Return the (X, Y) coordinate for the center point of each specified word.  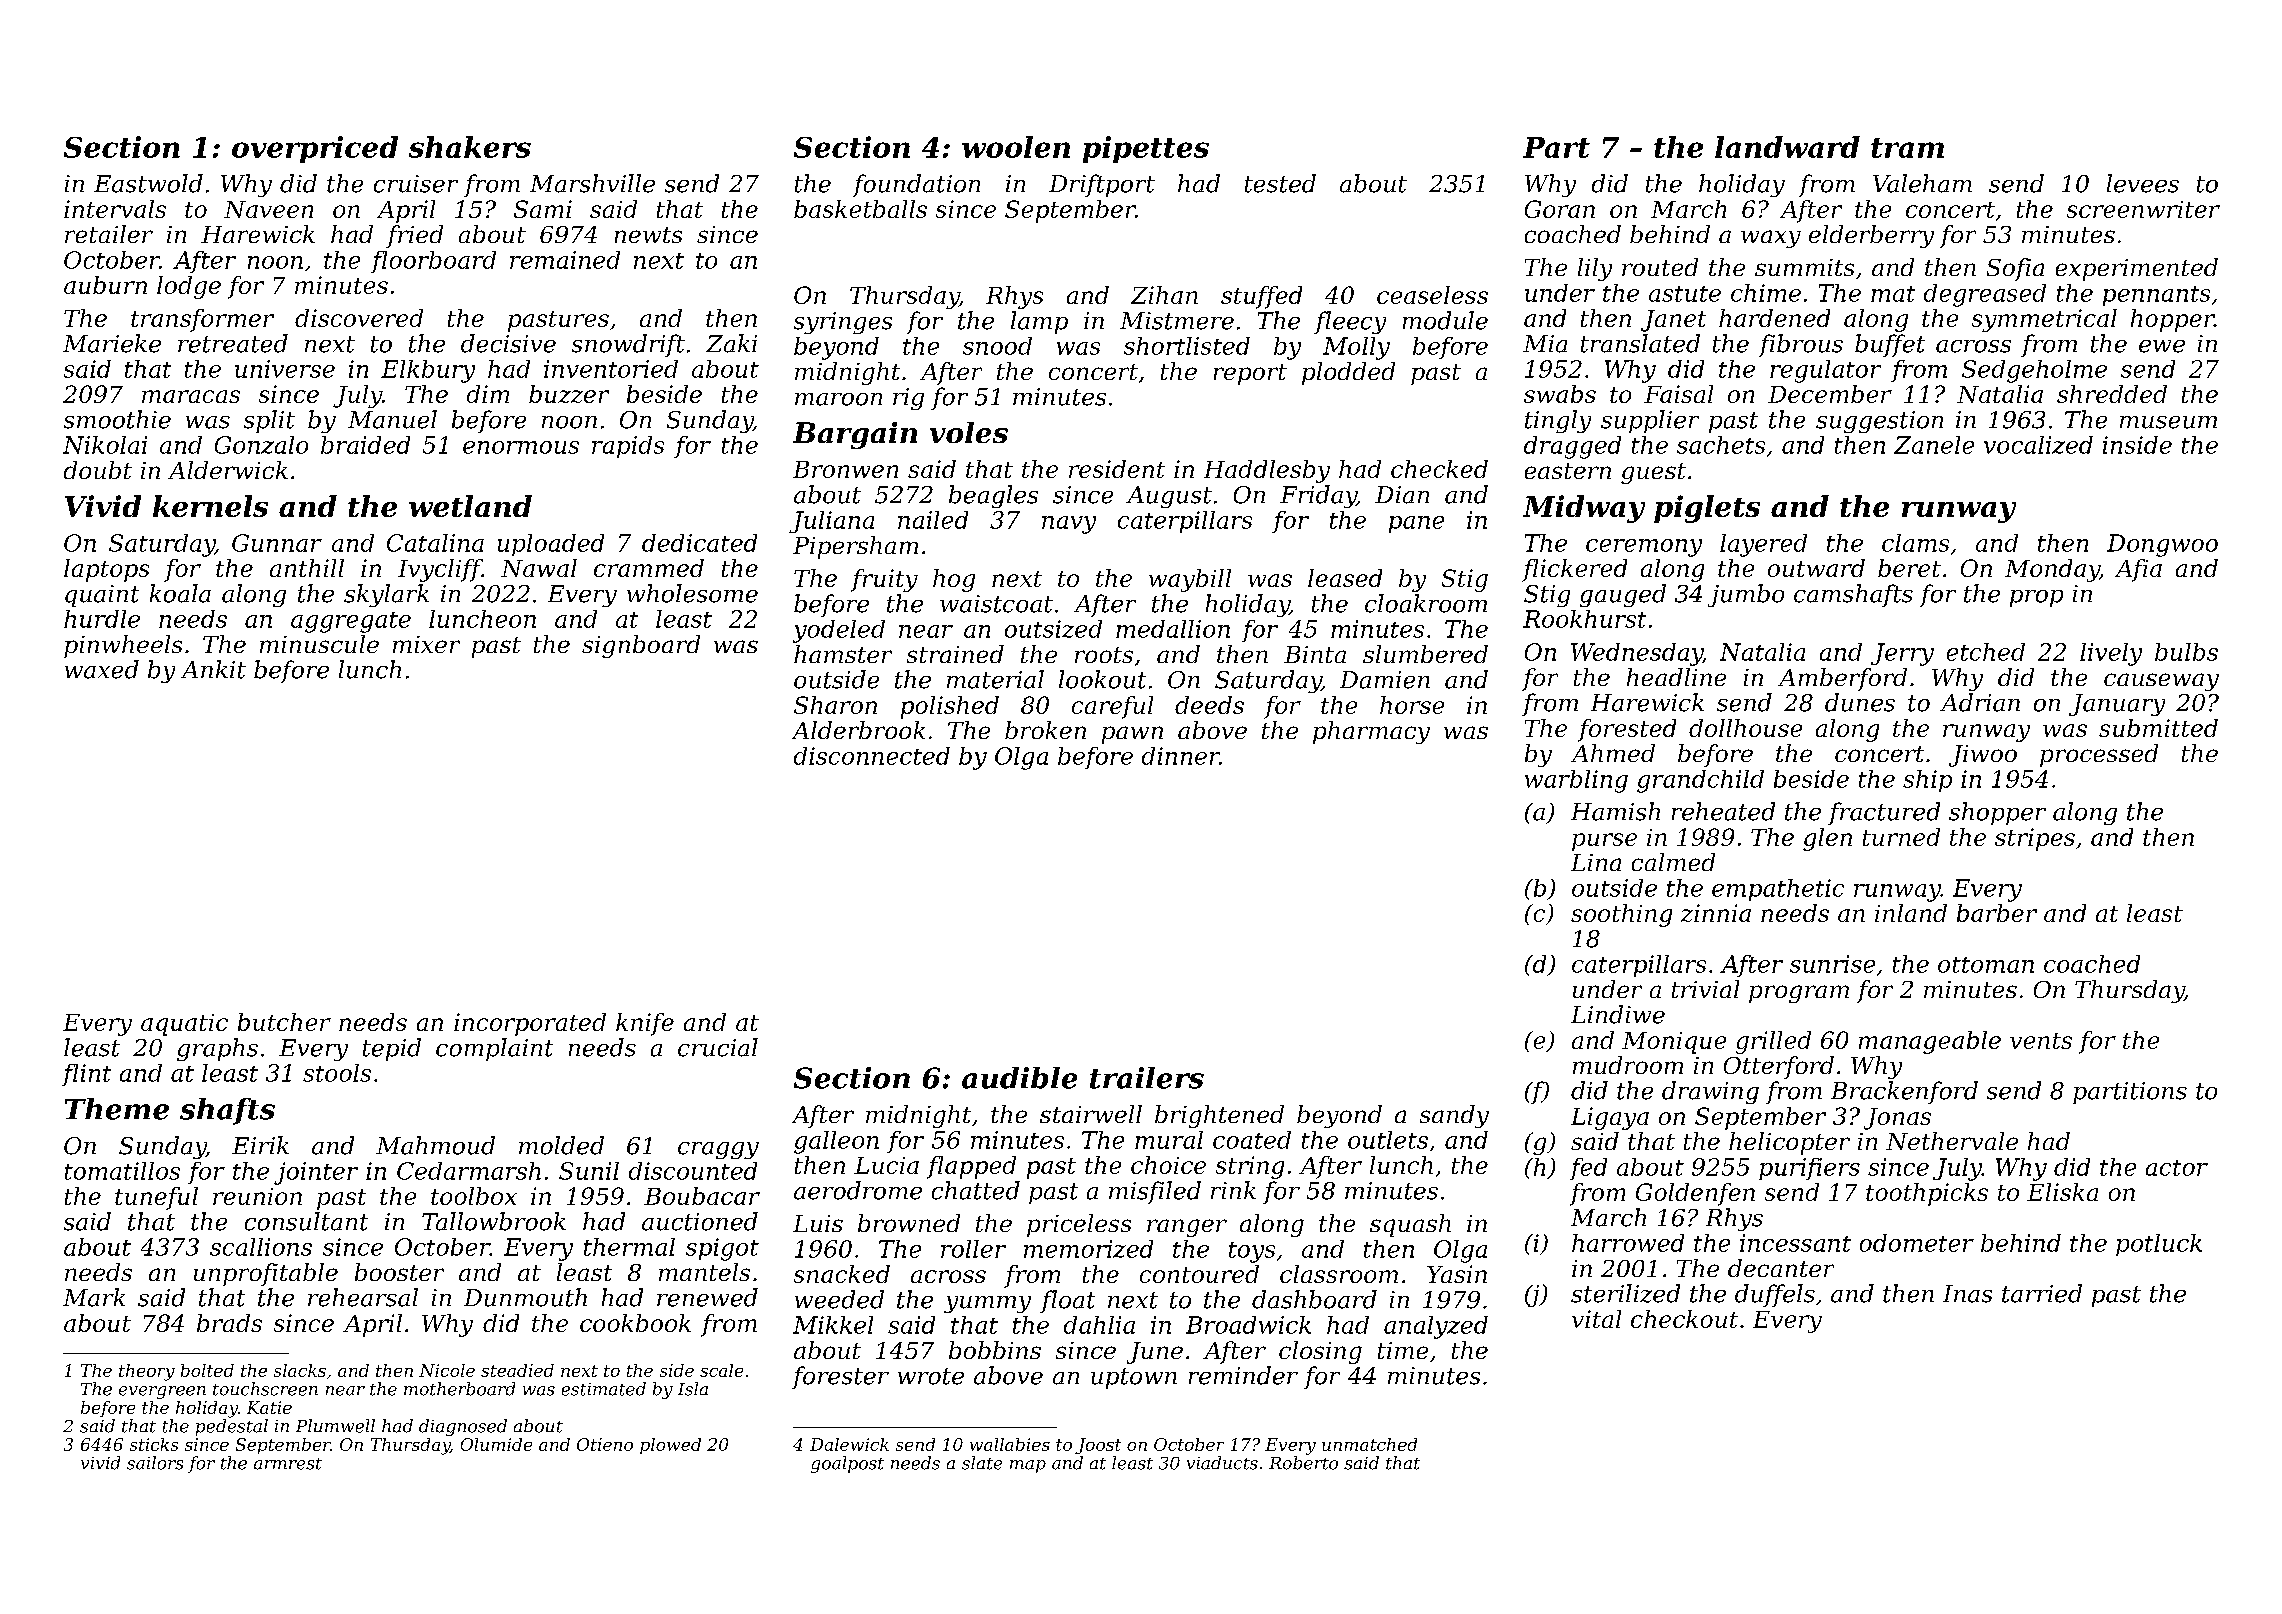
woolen (1016, 147)
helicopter (1789, 1143)
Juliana (831, 522)
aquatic (184, 1025)
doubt (98, 470)
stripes (2035, 839)
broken (1045, 730)
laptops (106, 570)
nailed (933, 520)
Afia (2138, 570)
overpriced (315, 149)
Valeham (1922, 183)
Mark (94, 1297)
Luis (818, 1223)
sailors (155, 1463)
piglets (1707, 509)
